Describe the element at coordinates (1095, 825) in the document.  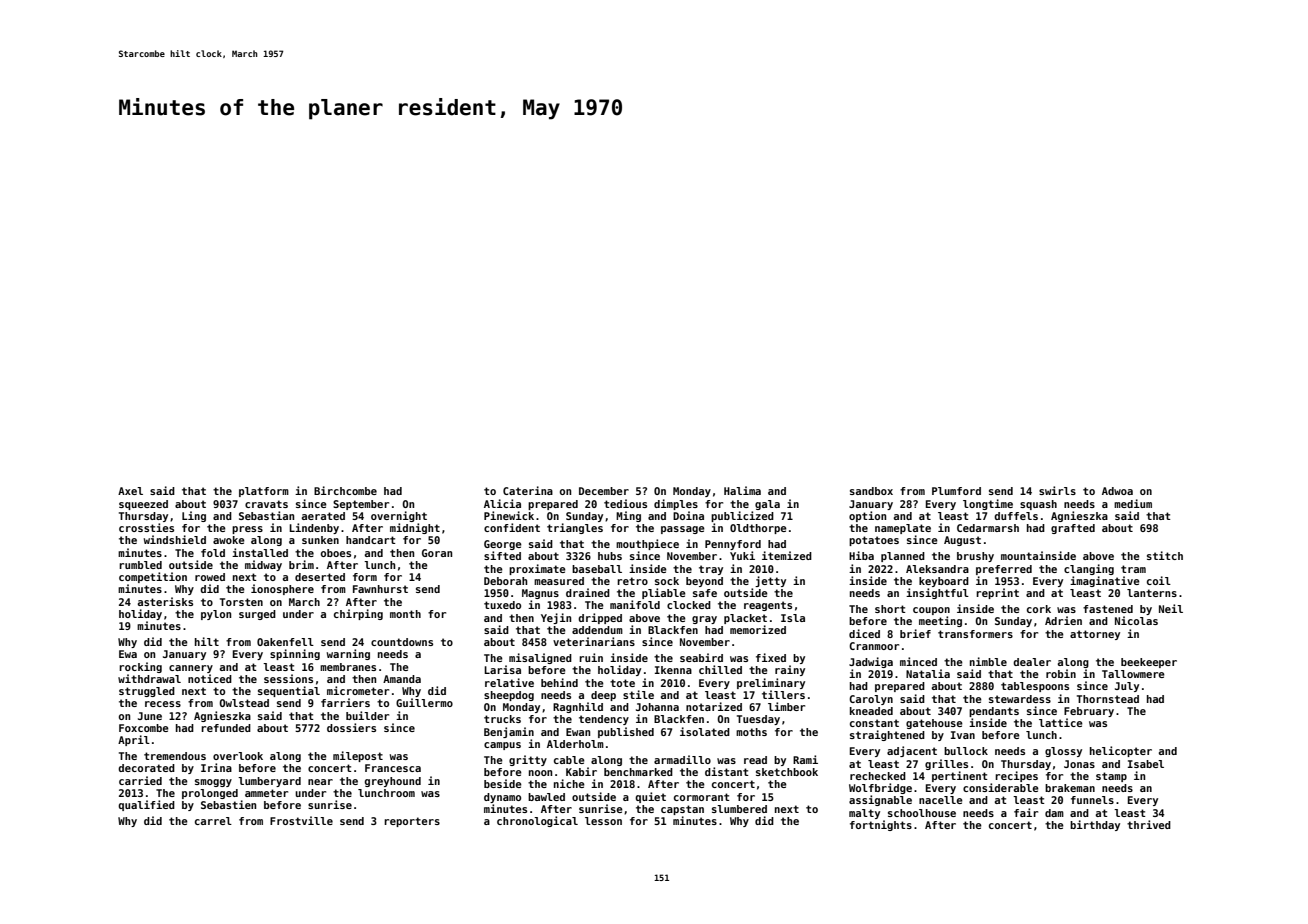
I see `birthday` at that location.
